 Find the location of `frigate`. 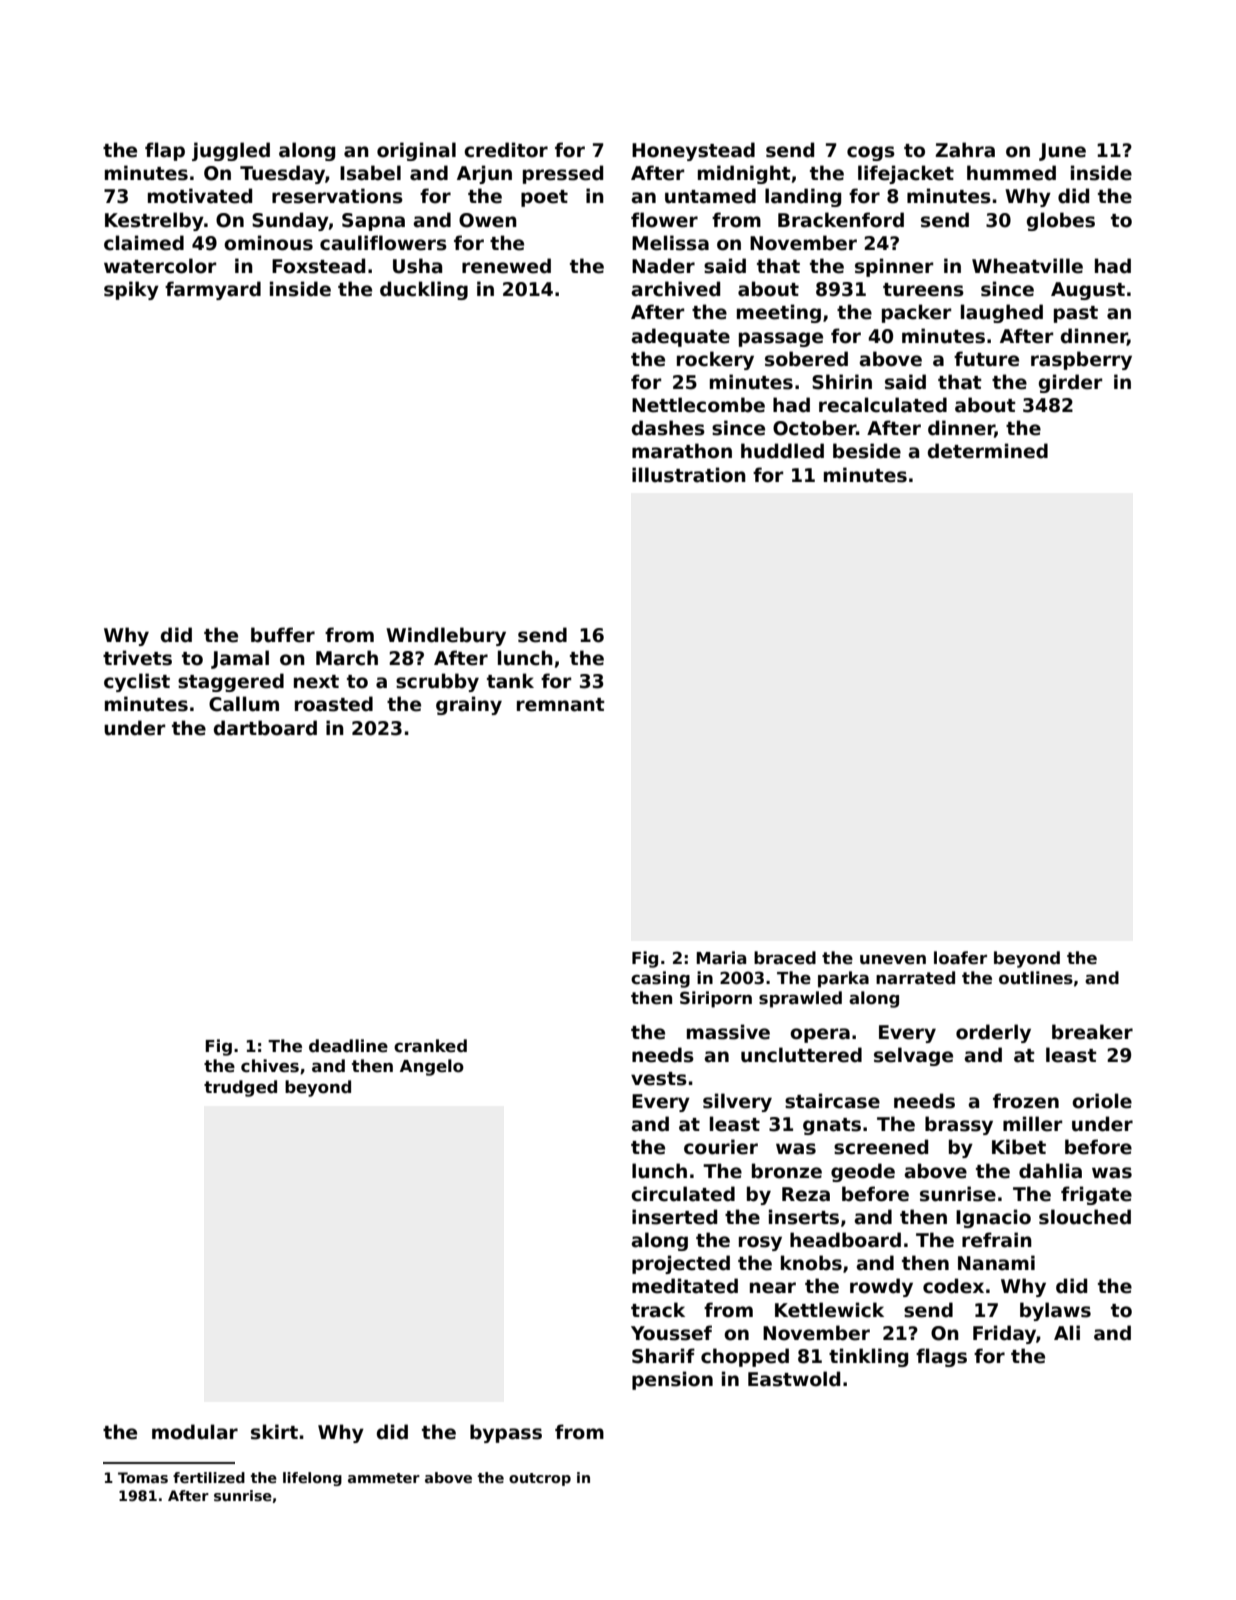

frigate is located at coordinates (1096, 1195).
